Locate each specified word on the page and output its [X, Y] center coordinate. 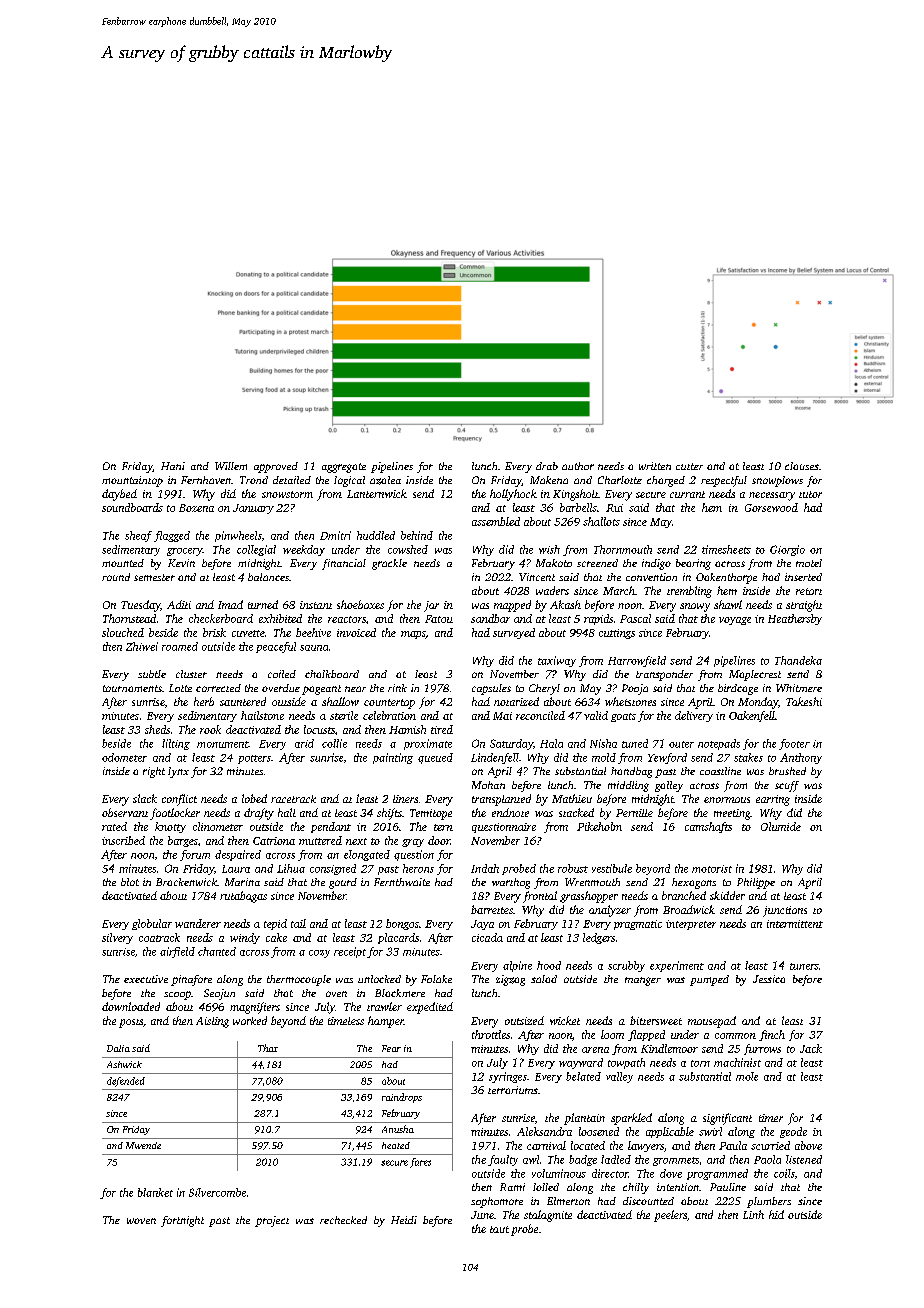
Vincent [537, 577]
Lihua [291, 868]
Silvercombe [217, 1192]
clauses [802, 466]
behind [417, 535]
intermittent [795, 924]
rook [210, 729]
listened [804, 1159]
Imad [230, 604]
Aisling [212, 1022]
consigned [333, 869]
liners [405, 799]
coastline [720, 771]
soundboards [132, 507]
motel [809, 563]
